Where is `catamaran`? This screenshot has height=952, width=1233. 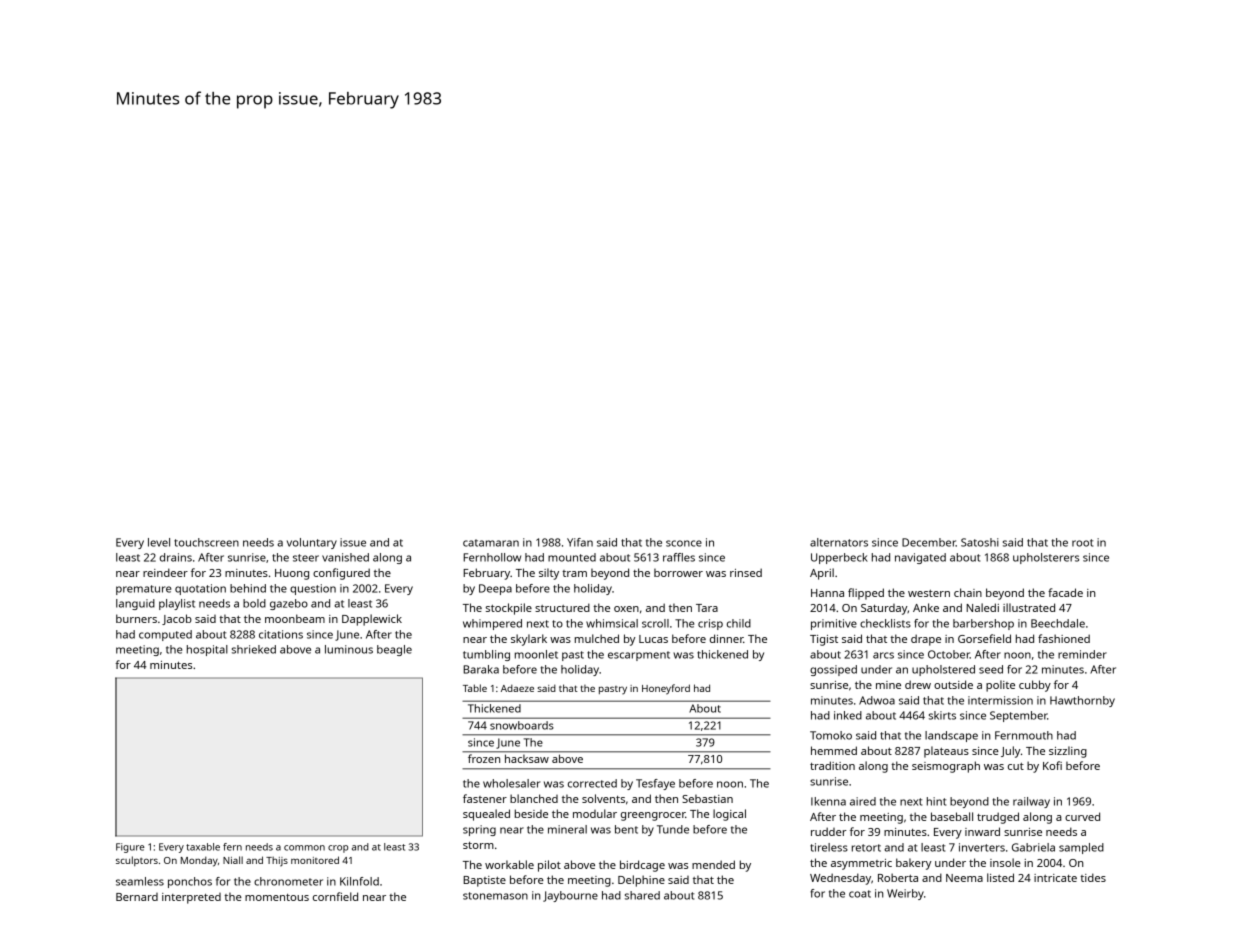
catamaran is located at coordinates (491, 543).
